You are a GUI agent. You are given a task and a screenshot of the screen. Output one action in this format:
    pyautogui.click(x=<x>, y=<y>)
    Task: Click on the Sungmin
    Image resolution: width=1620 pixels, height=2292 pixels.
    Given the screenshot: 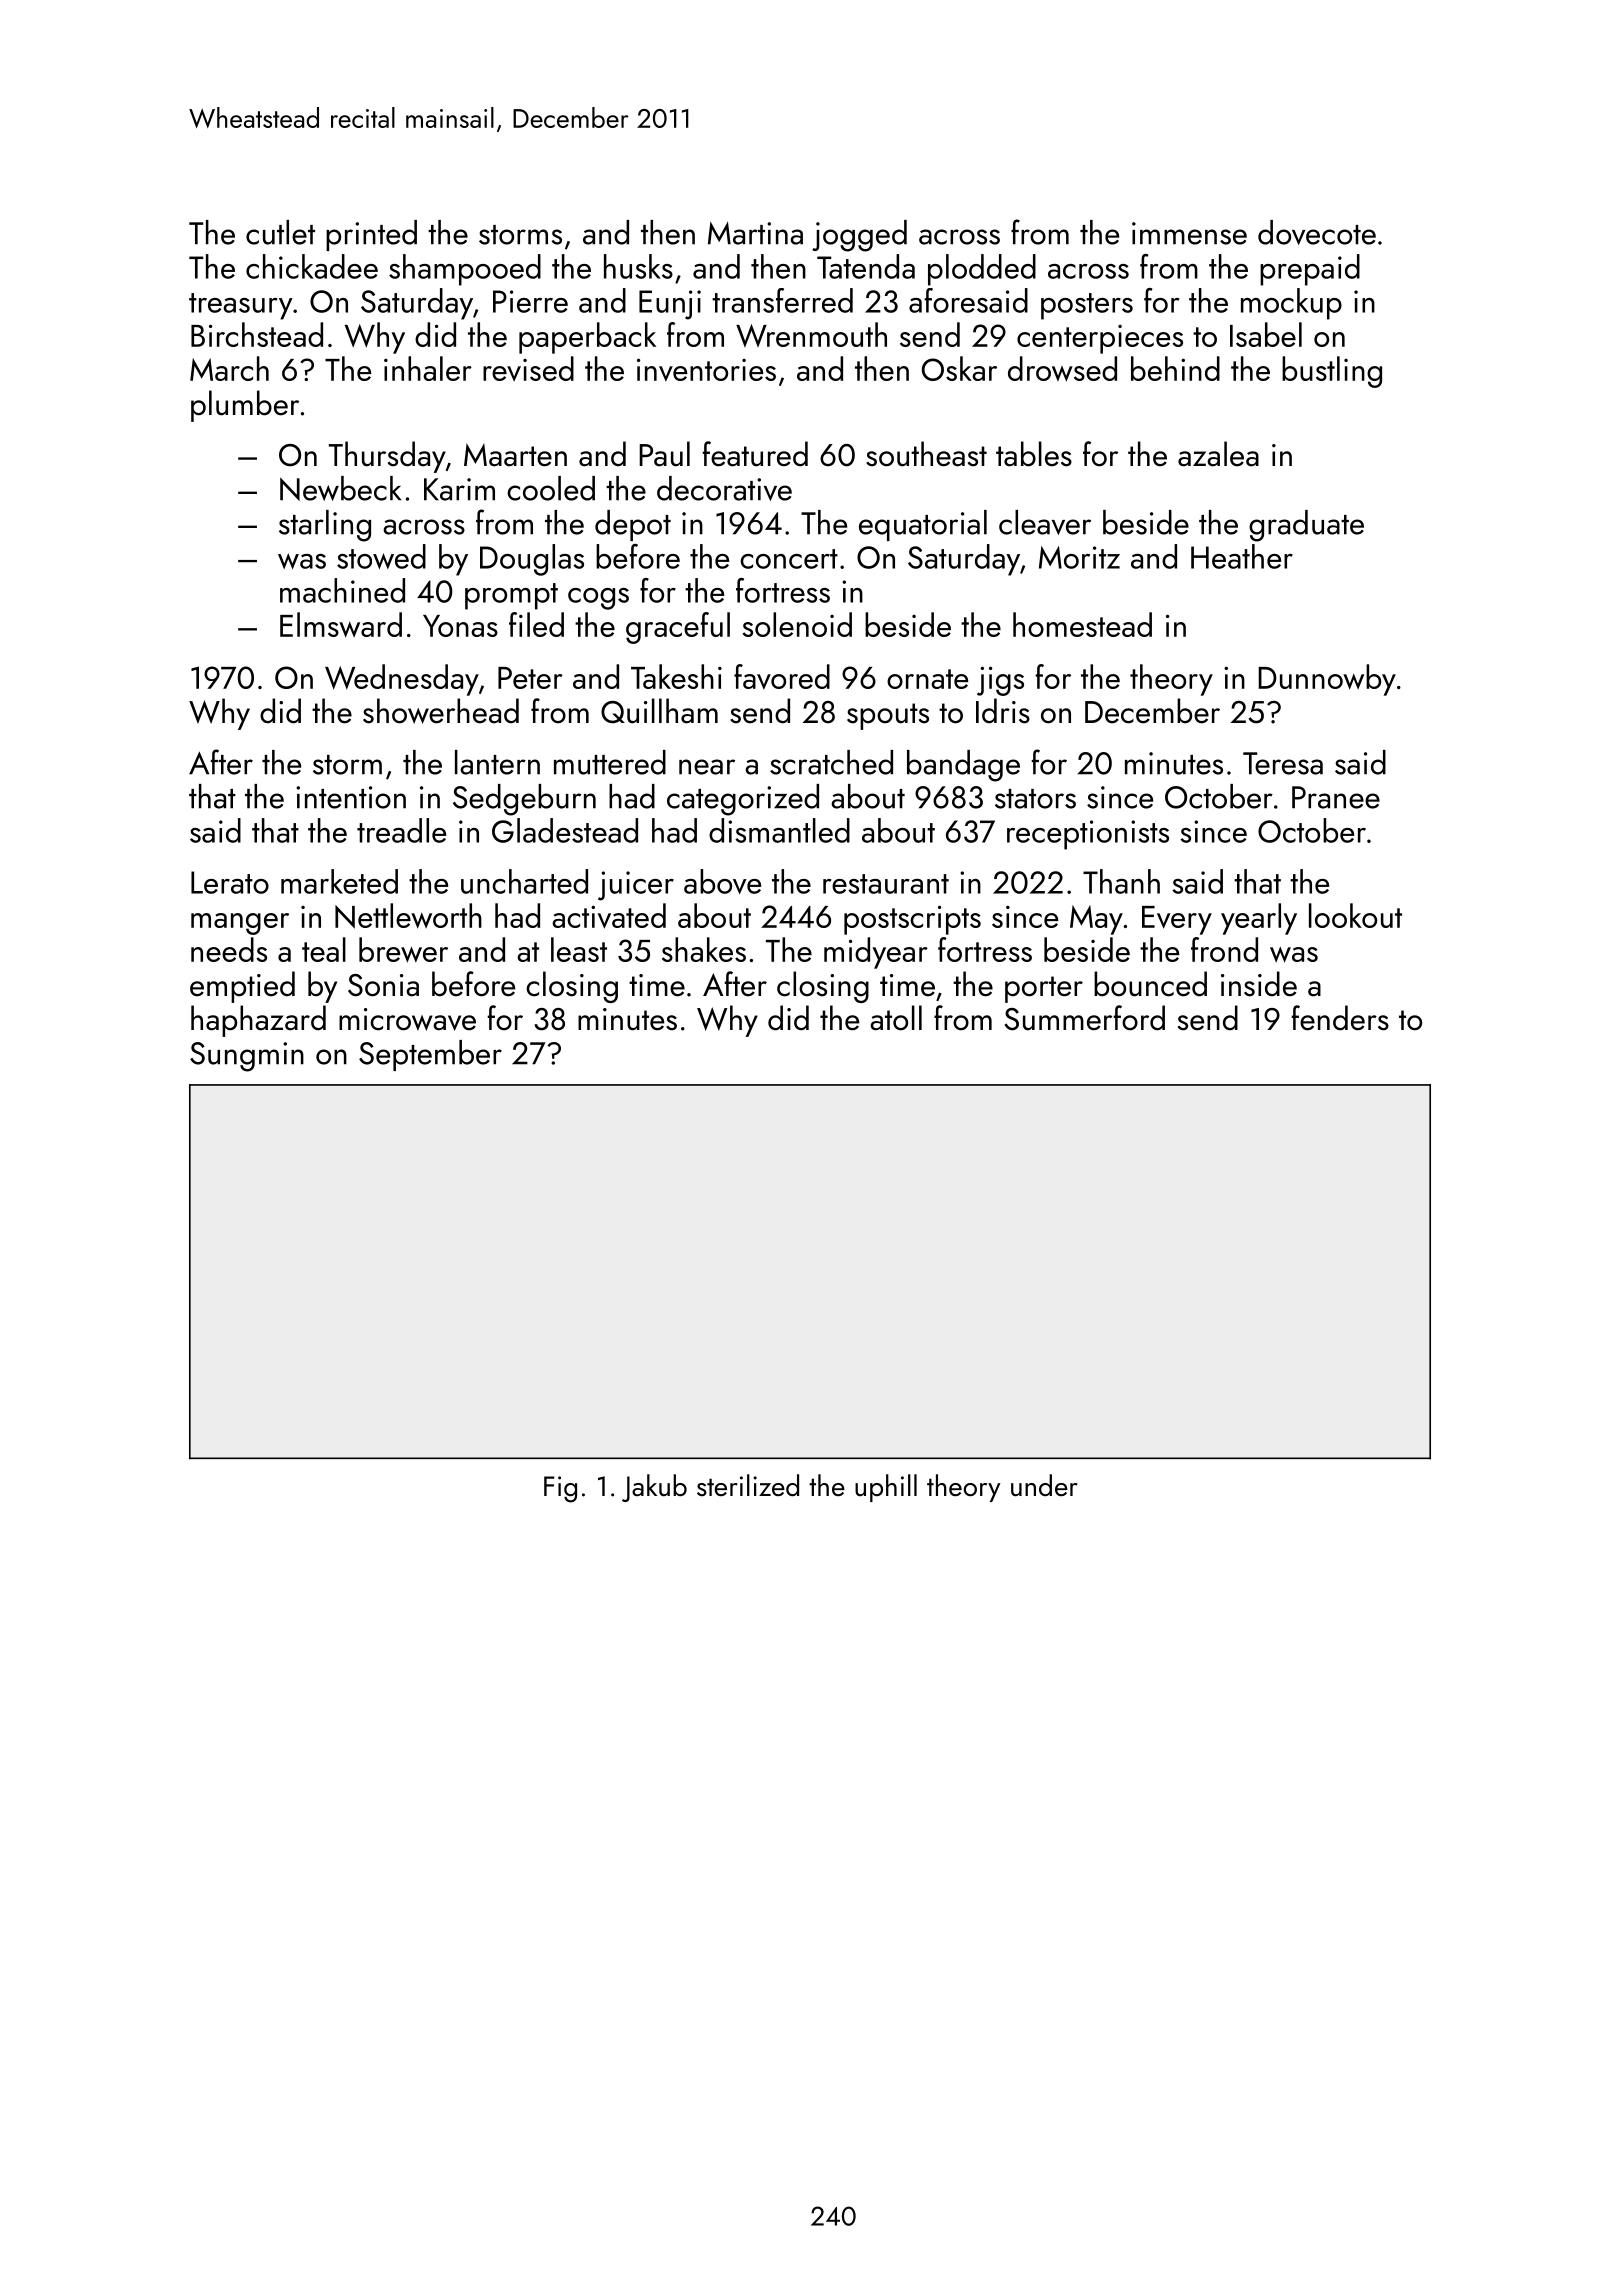 What is the action you would take?
    pyautogui.click(x=247, y=1057)
